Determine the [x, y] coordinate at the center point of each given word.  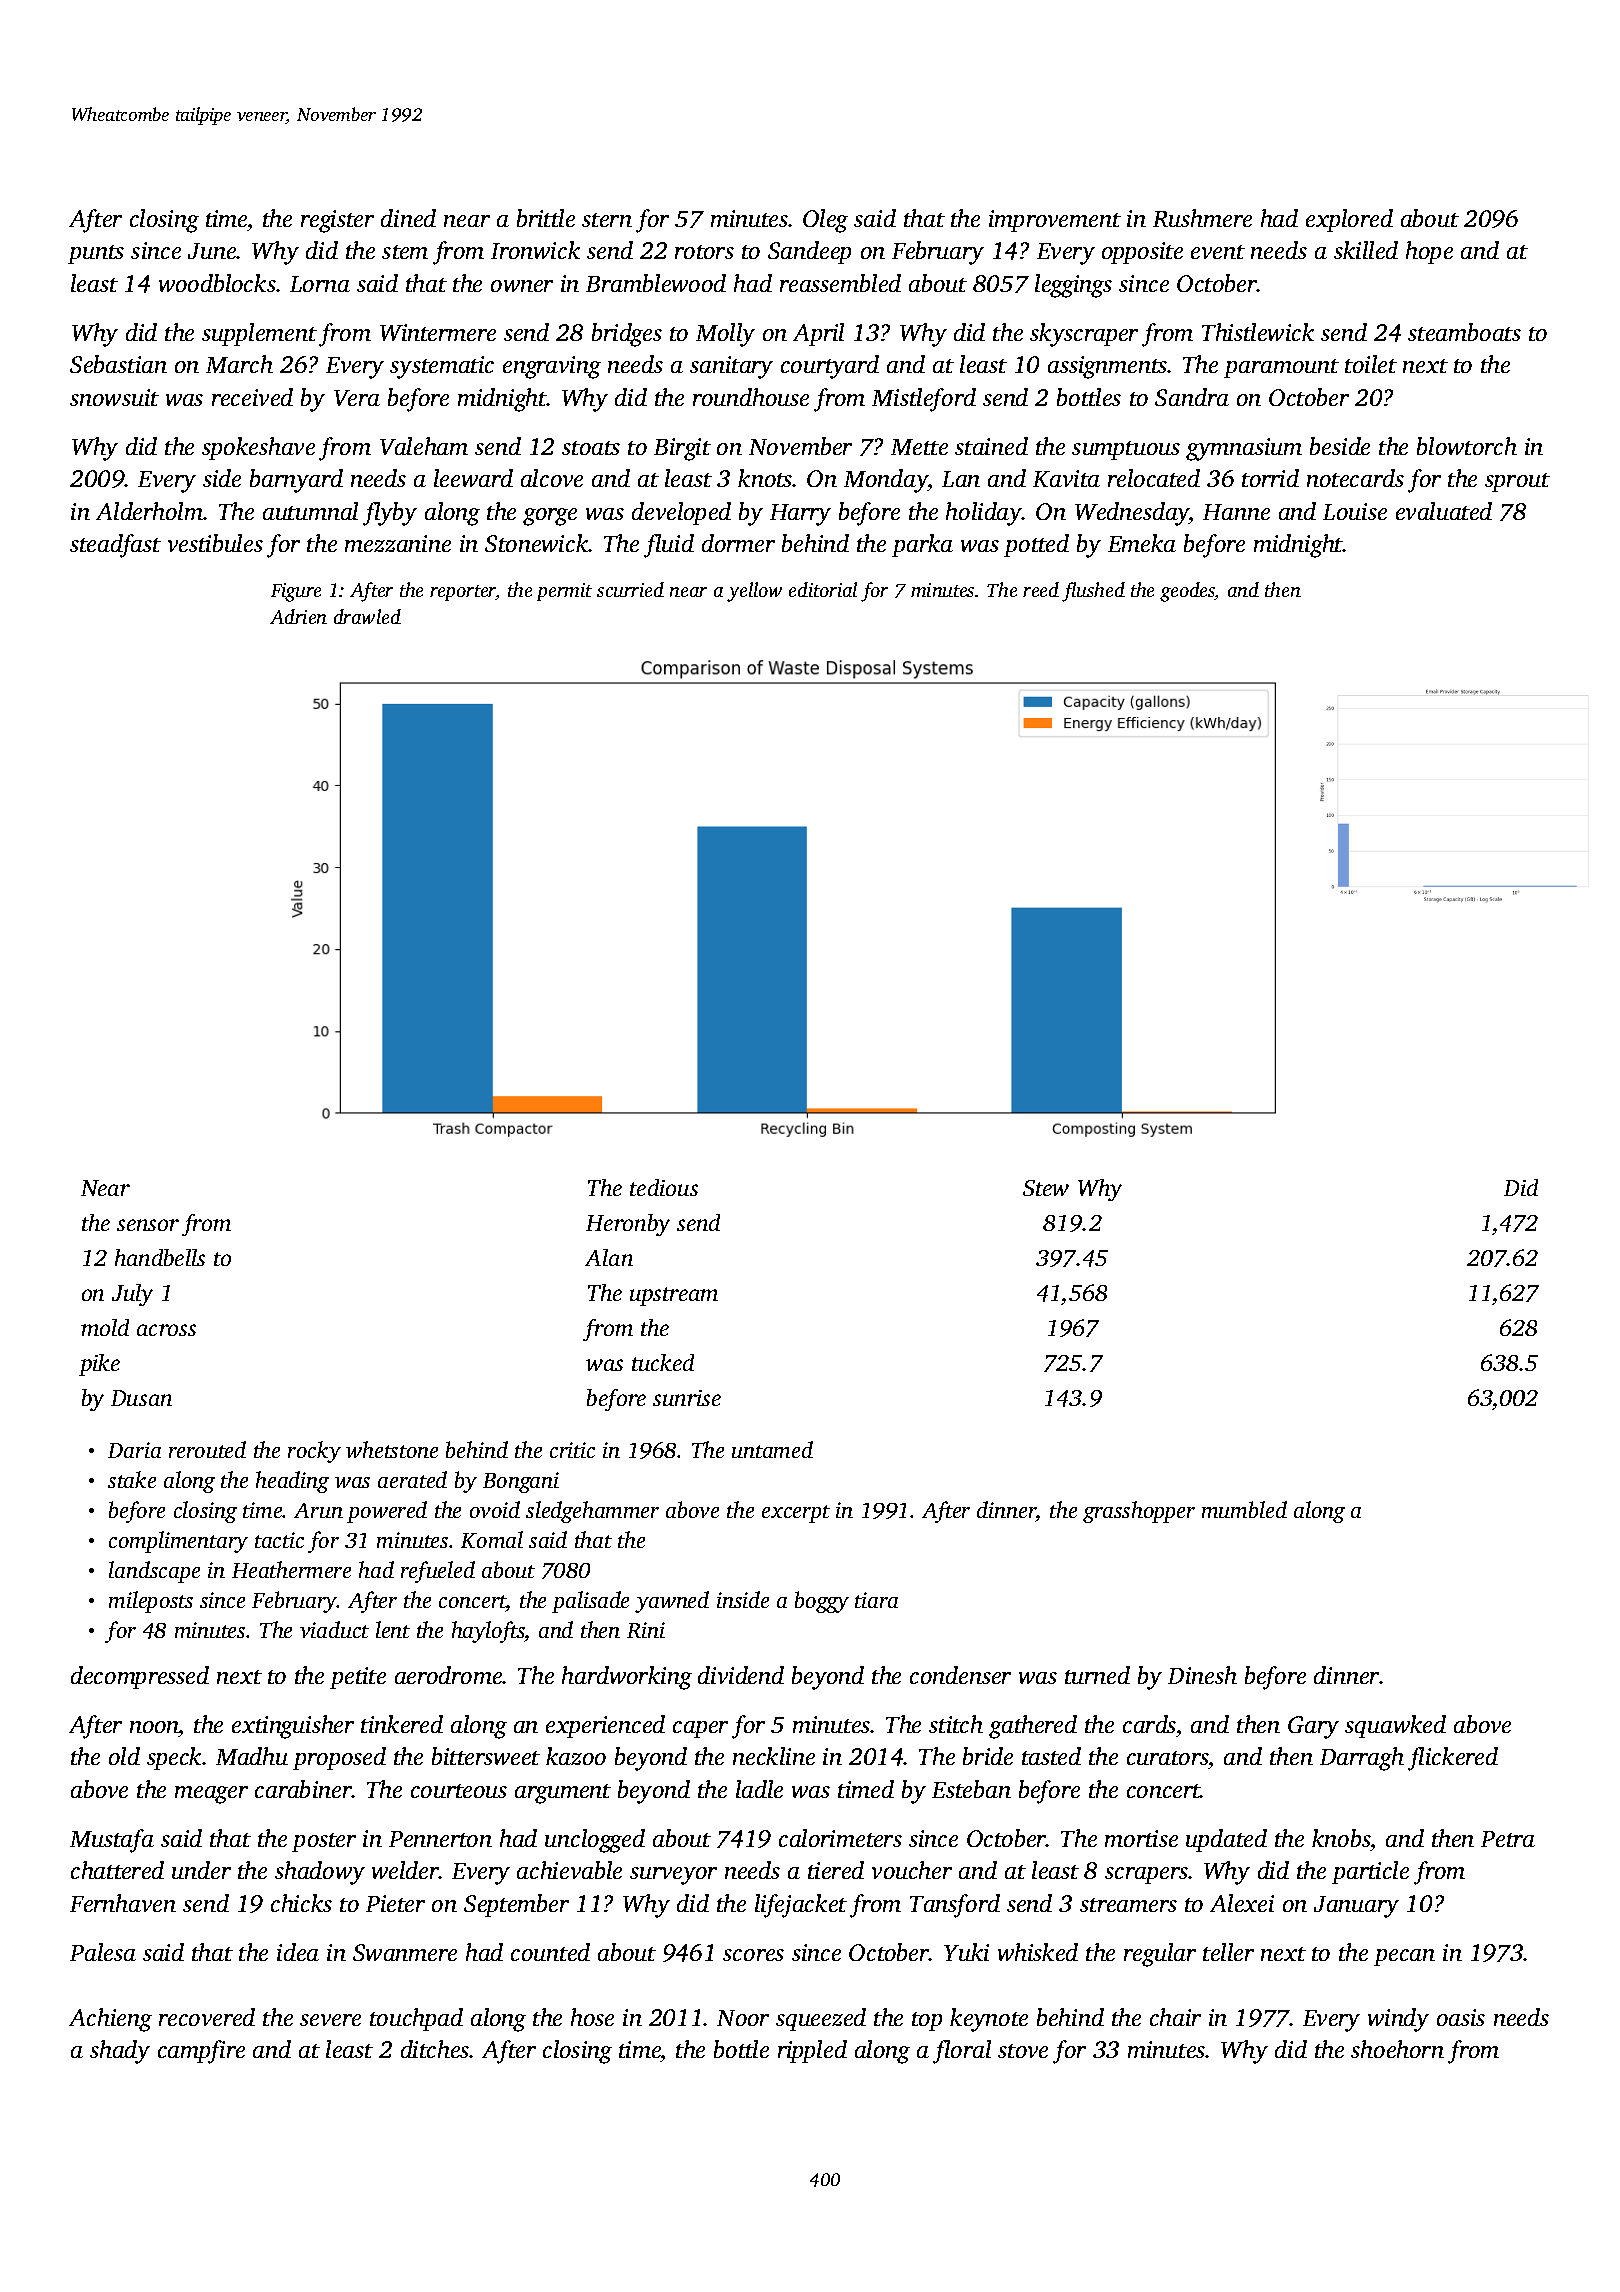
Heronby [628, 1225]
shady [120, 2052]
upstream [674, 1296]
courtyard [830, 367]
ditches [435, 2049]
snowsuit [114, 397]
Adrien [298, 616]
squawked [1395, 1726]
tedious [664, 1187]
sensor [148, 1225]
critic [572, 1450]
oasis [1461, 2017]
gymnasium [1244, 449]
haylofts [488, 1632]
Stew [1046, 1188]
